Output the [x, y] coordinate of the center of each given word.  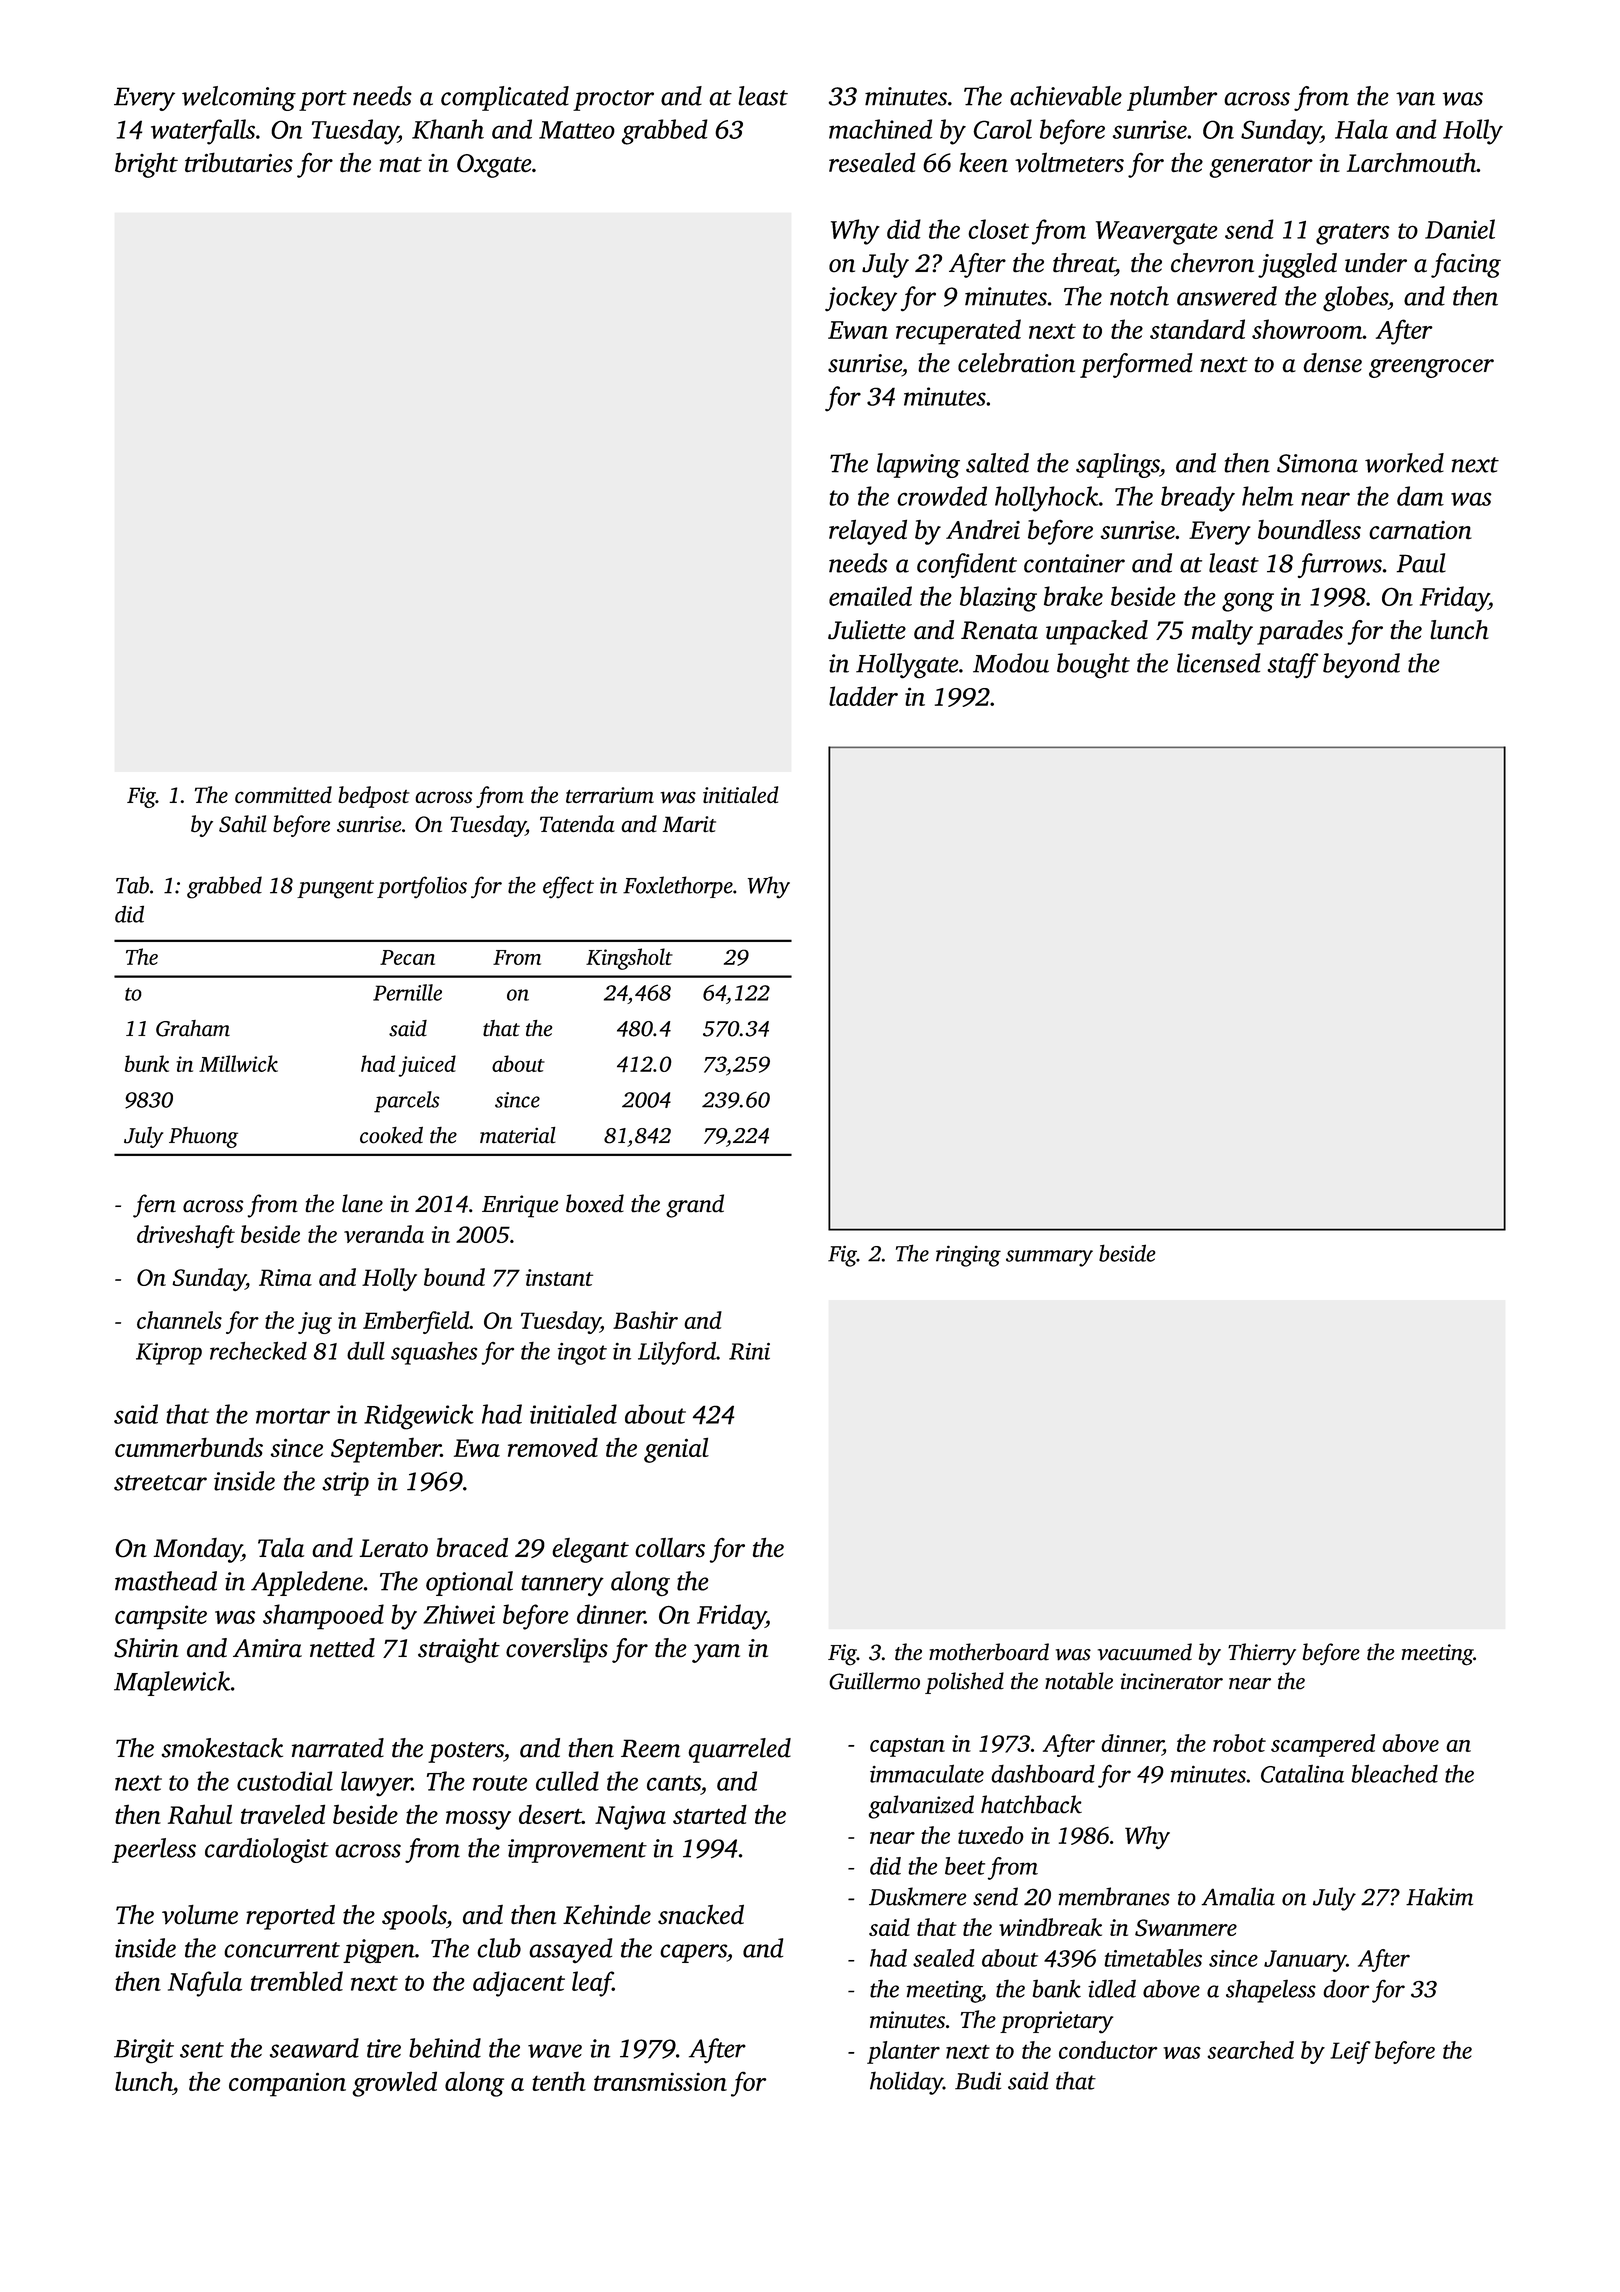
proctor [613, 100]
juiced [427, 1066]
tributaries [239, 162]
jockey [861, 298]
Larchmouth [1411, 162]
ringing [968, 1256]
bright [146, 165]
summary [1049, 1258]
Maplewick [172, 1683]
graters [1352, 234]
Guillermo [874, 1681]
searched [1250, 2050]
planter [903, 2052]
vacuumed [1145, 1652]
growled [394, 2084]
